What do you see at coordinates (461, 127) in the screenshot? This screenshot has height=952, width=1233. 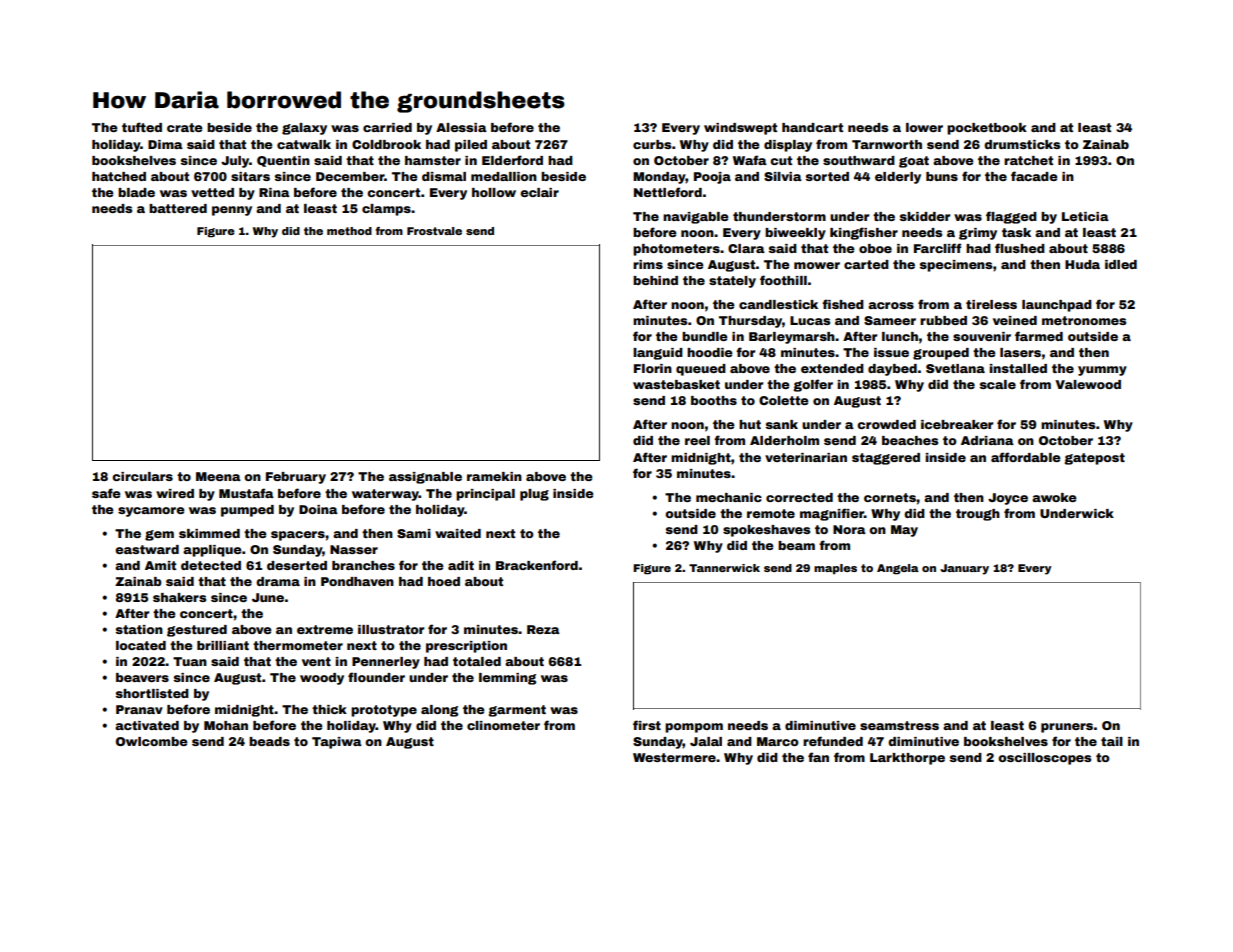 I see `Alessia` at bounding box center [461, 127].
